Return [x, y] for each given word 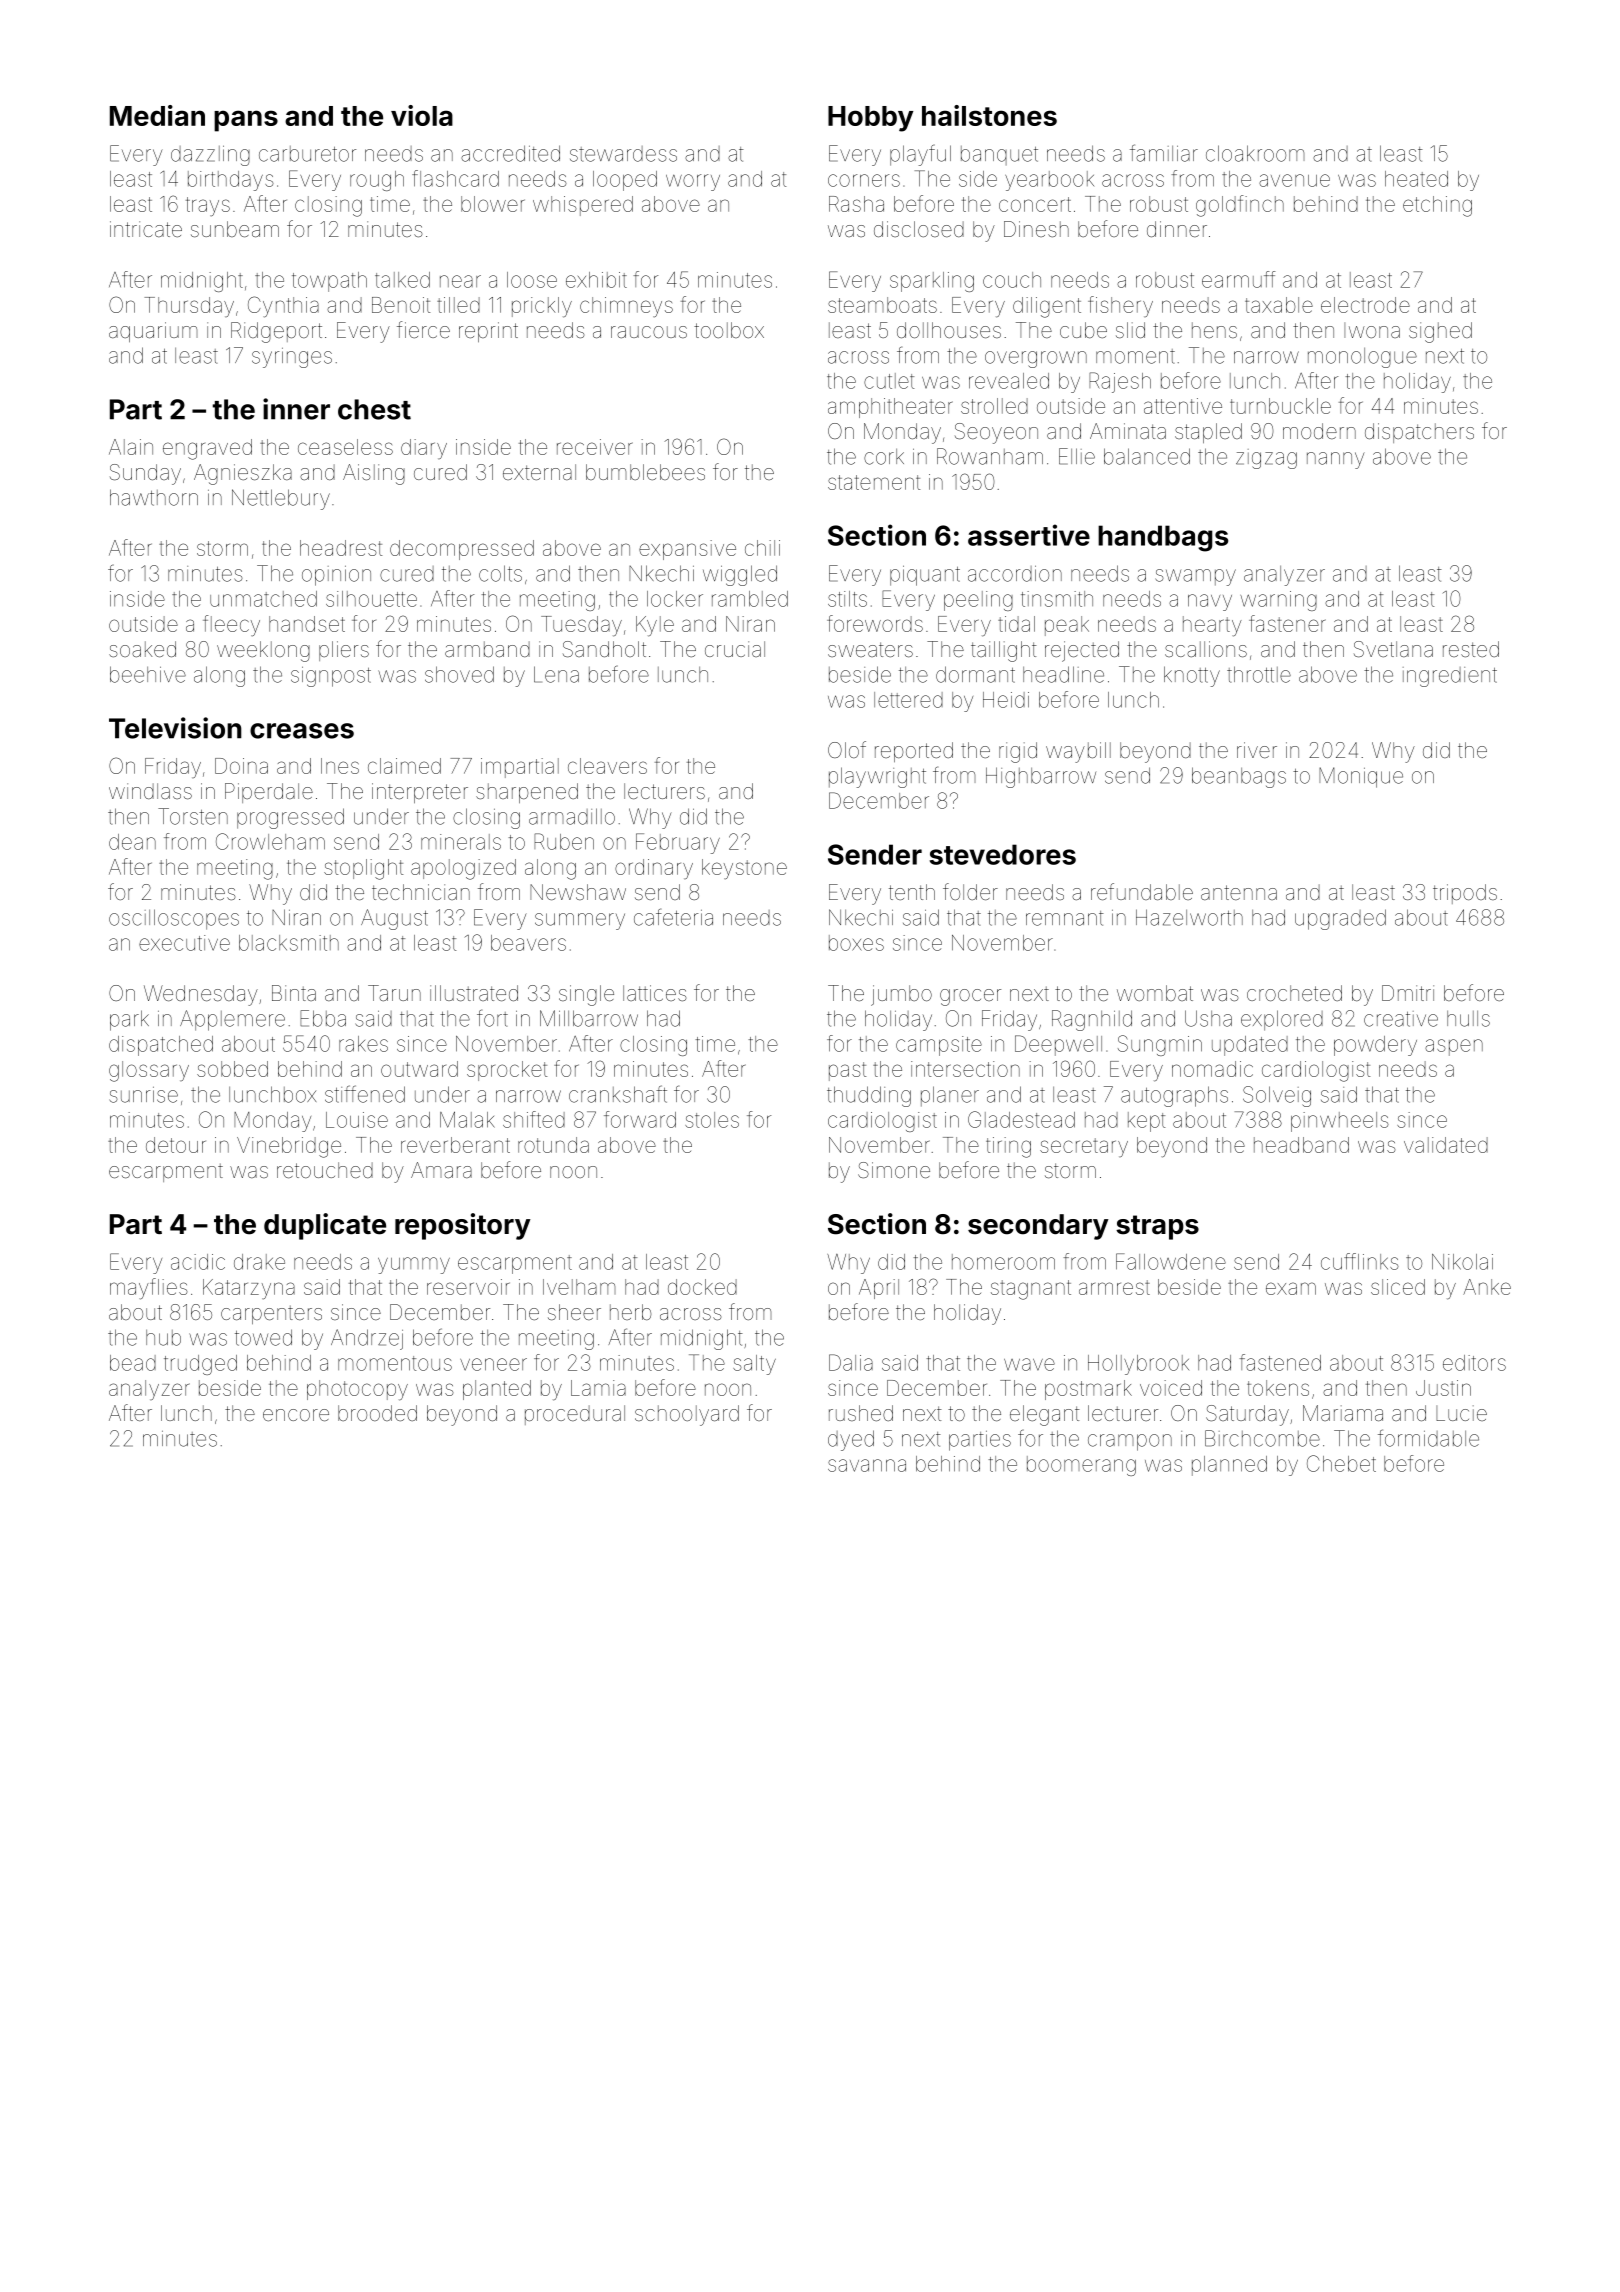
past [847, 1071]
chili [762, 548]
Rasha [856, 204]
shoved [459, 674]
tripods [1465, 894]
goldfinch [1240, 206]
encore [296, 1415]
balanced [1147, 456]
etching [1437, 206]
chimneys [626, 307]
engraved [207, 449]
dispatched [161, 1046]
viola [422, 115]
